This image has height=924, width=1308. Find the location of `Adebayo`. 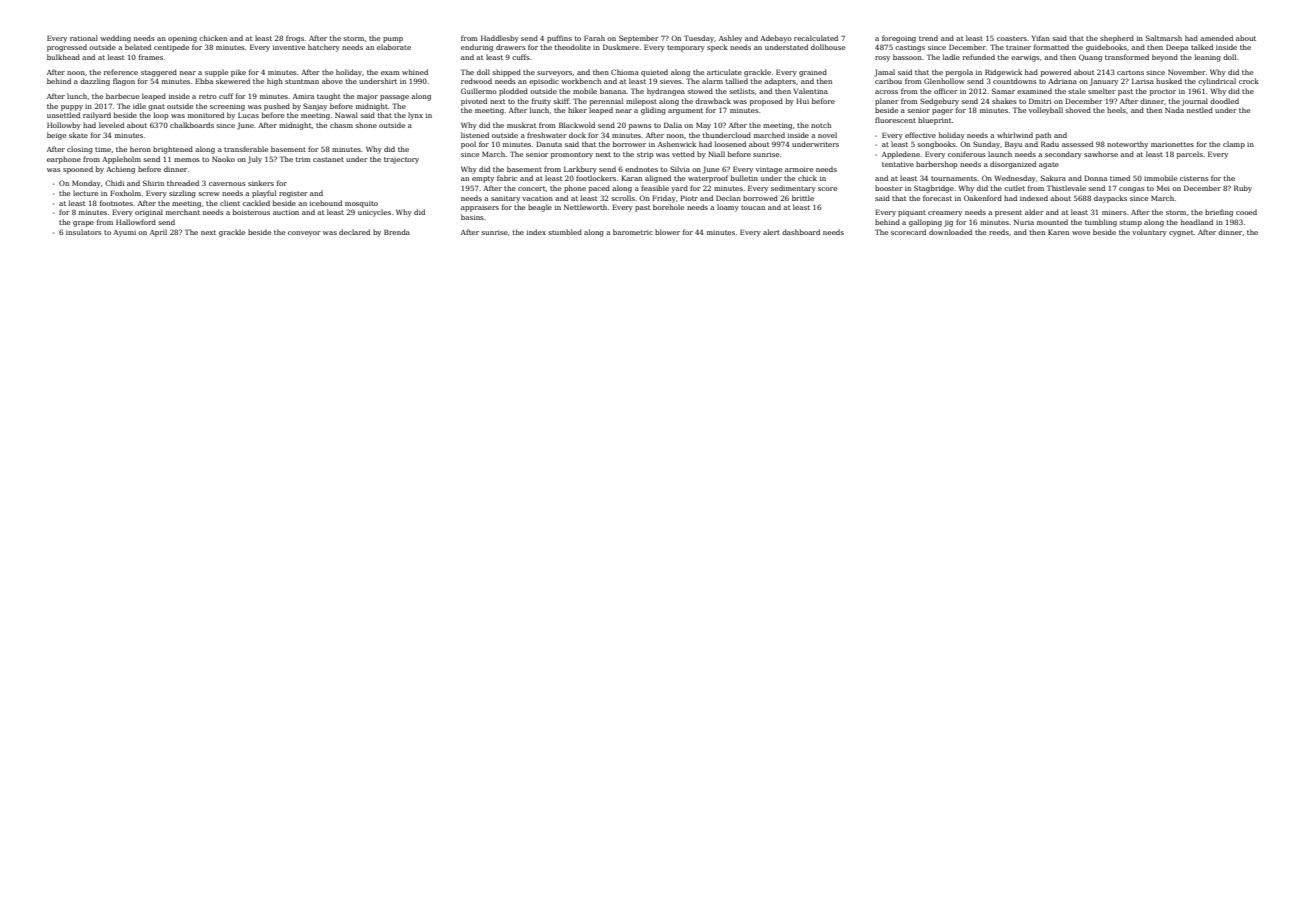

Adebayo is located at coordinates (776, 39).
